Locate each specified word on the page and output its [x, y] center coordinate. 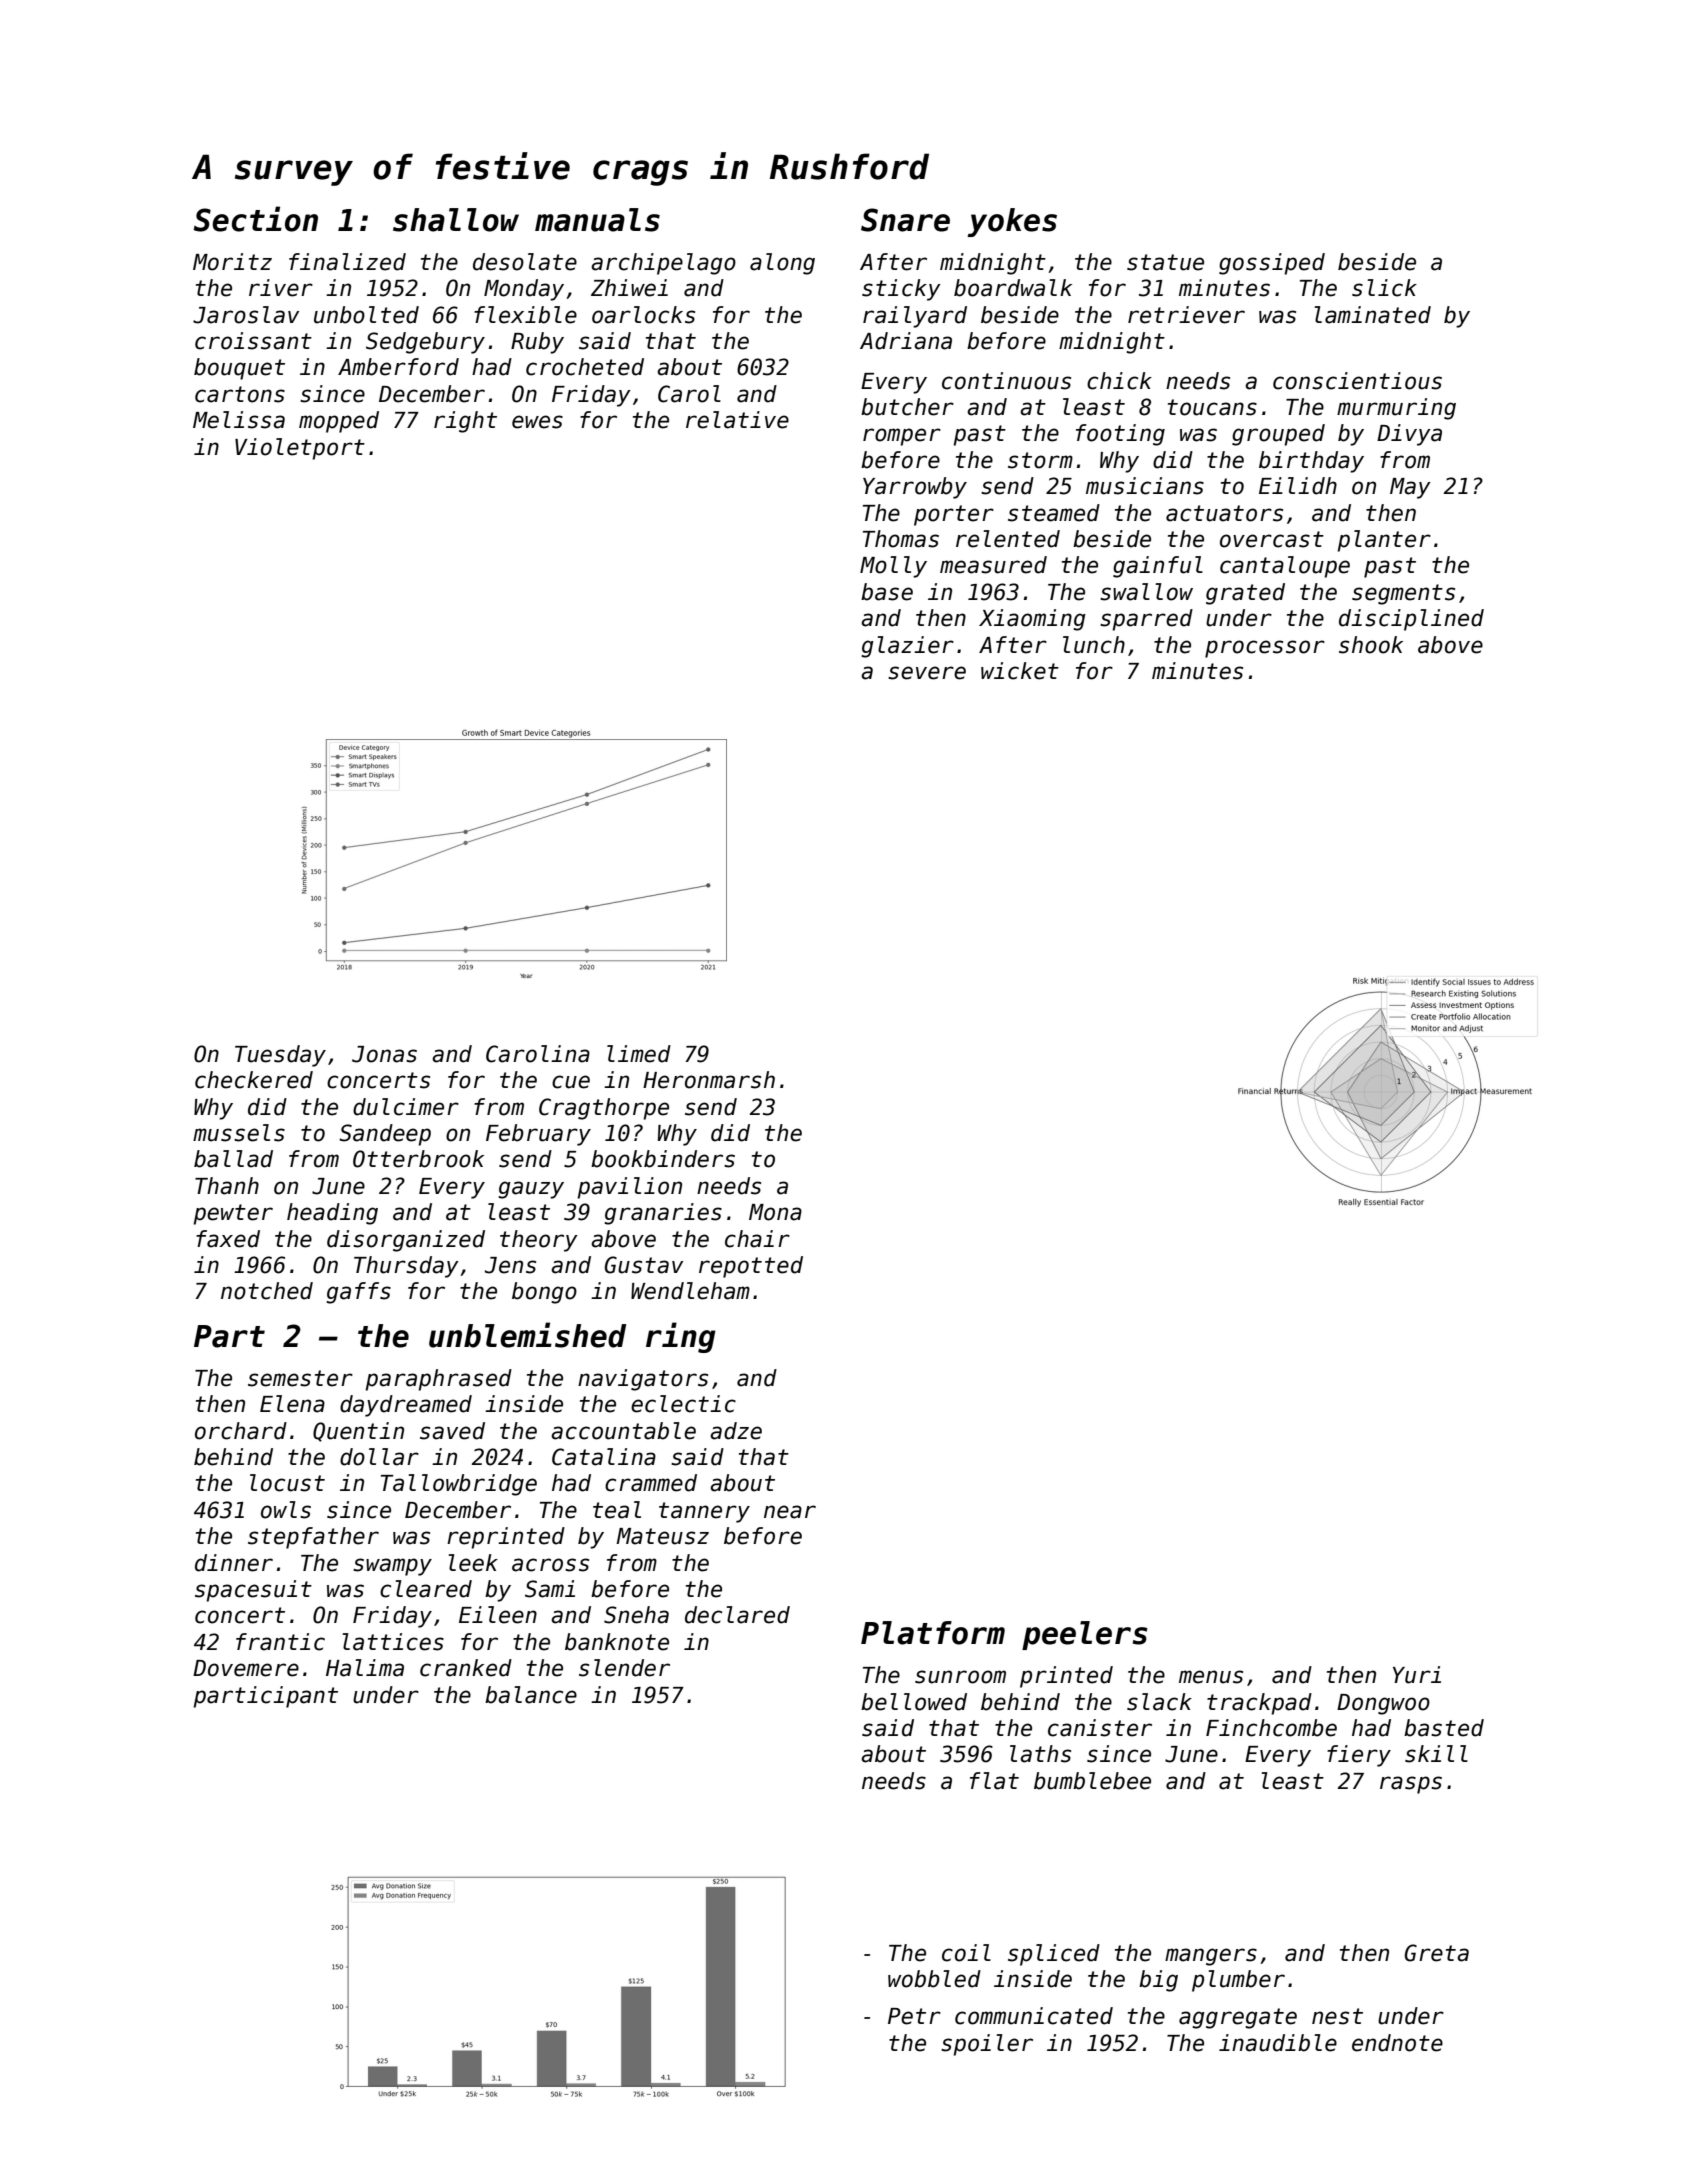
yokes [1012, 222]
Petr [914, 2016]
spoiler [987, 2045]
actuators [1224, 513]
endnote [1397, 2043]
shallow [456, 220]
